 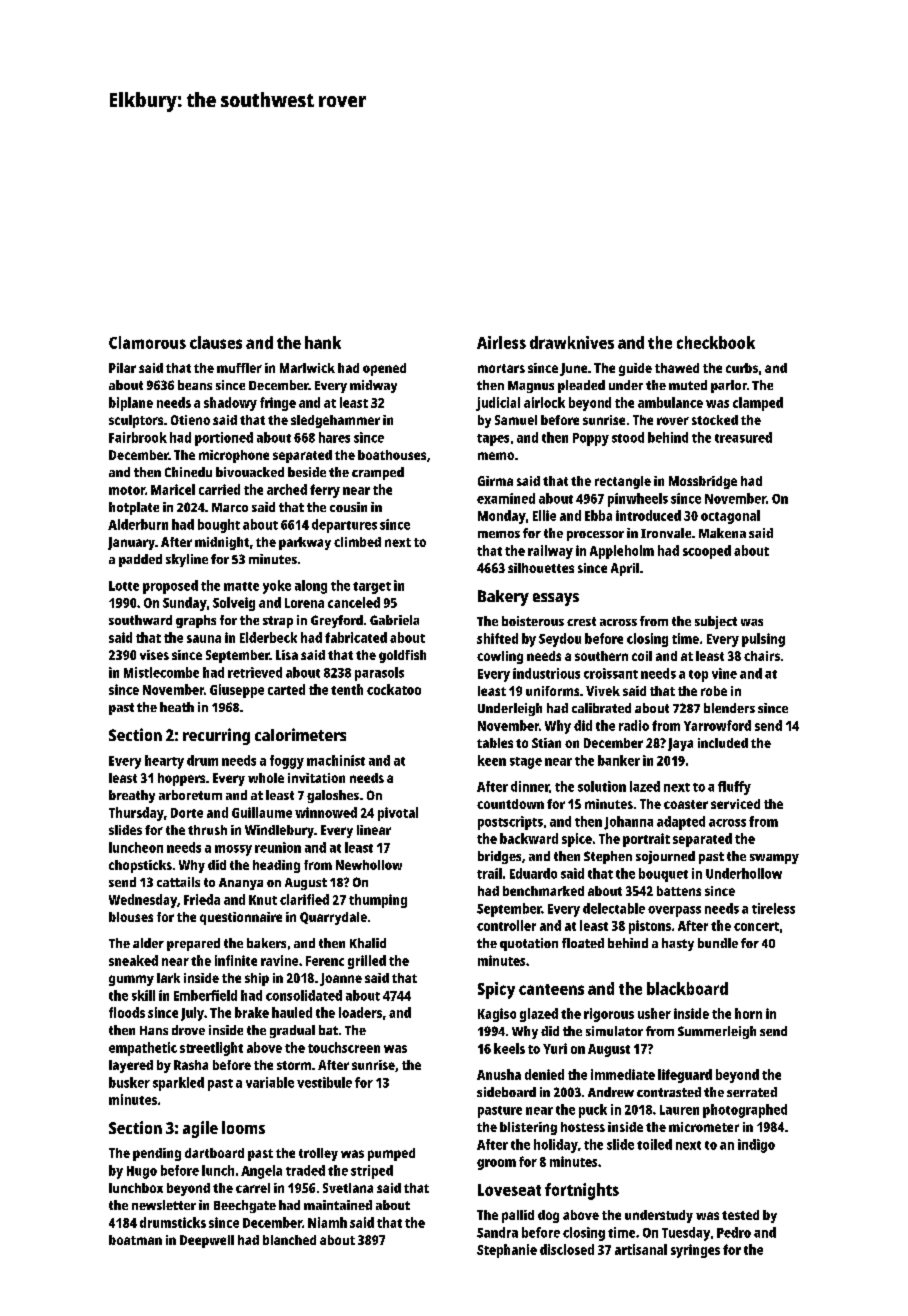 I want to click on adapted, so click(x=681, y=823).
